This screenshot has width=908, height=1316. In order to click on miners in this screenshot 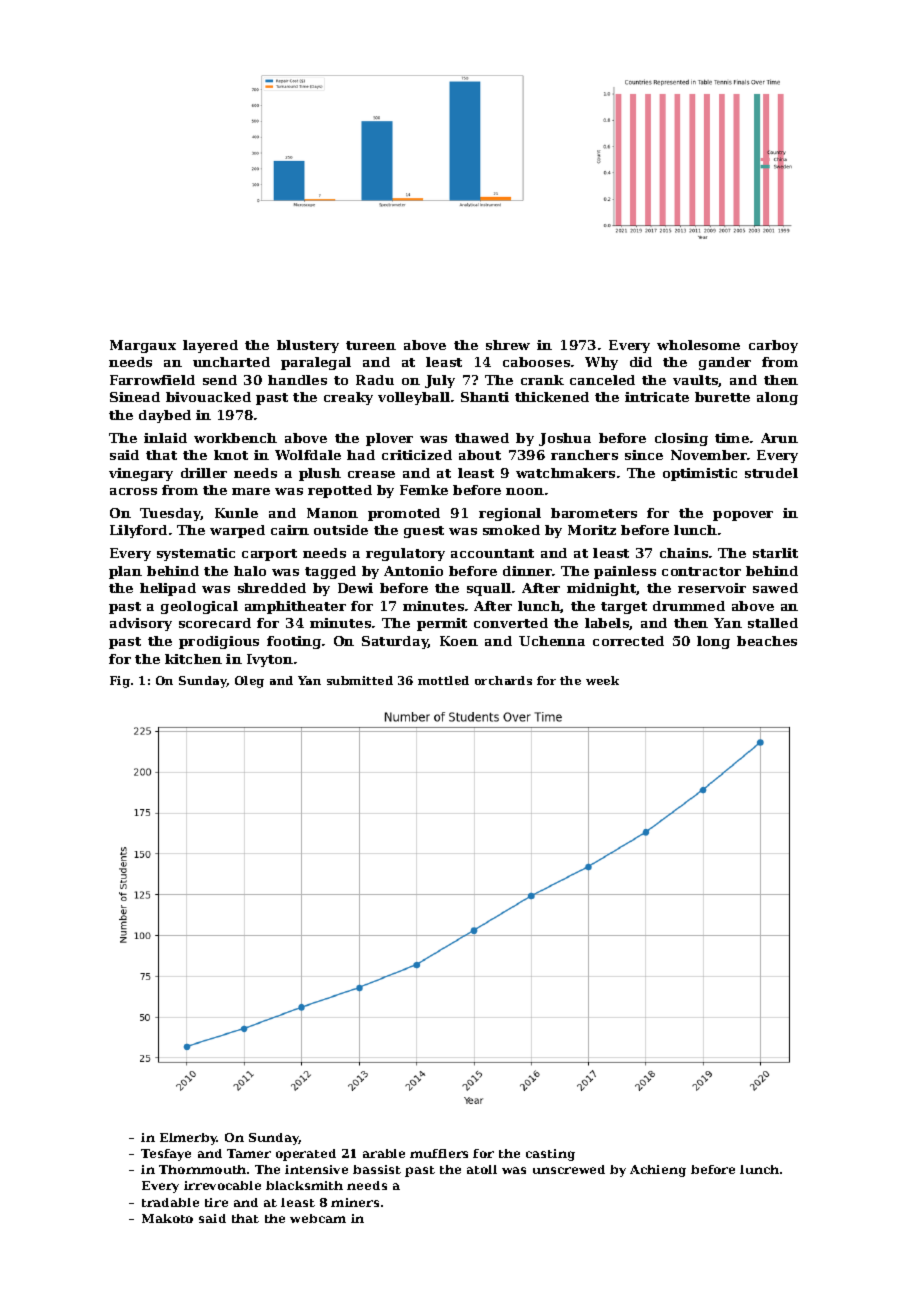, I will do `click(355, 1202)`.
